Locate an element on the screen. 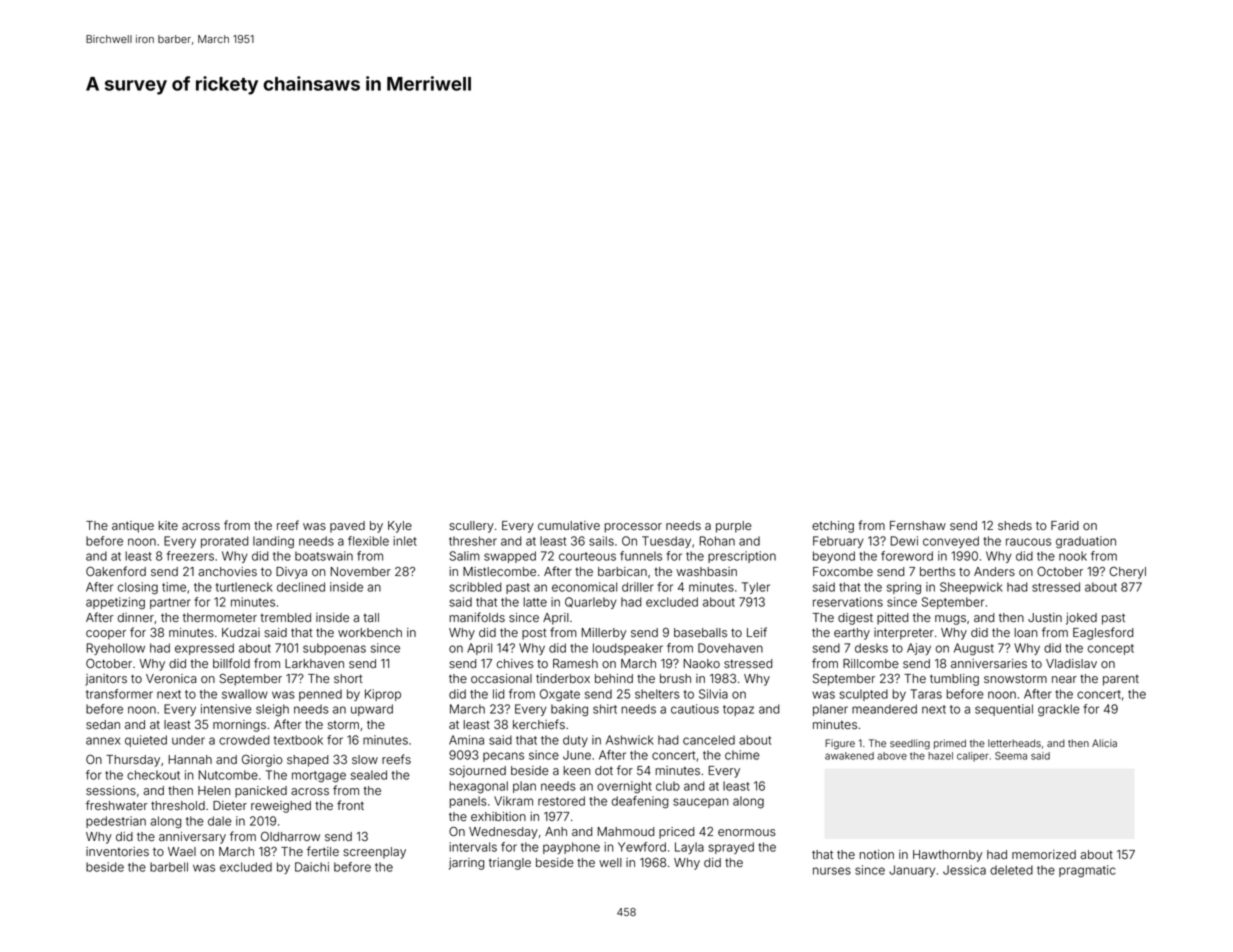  shelters is located at coordinates (657, 694).
